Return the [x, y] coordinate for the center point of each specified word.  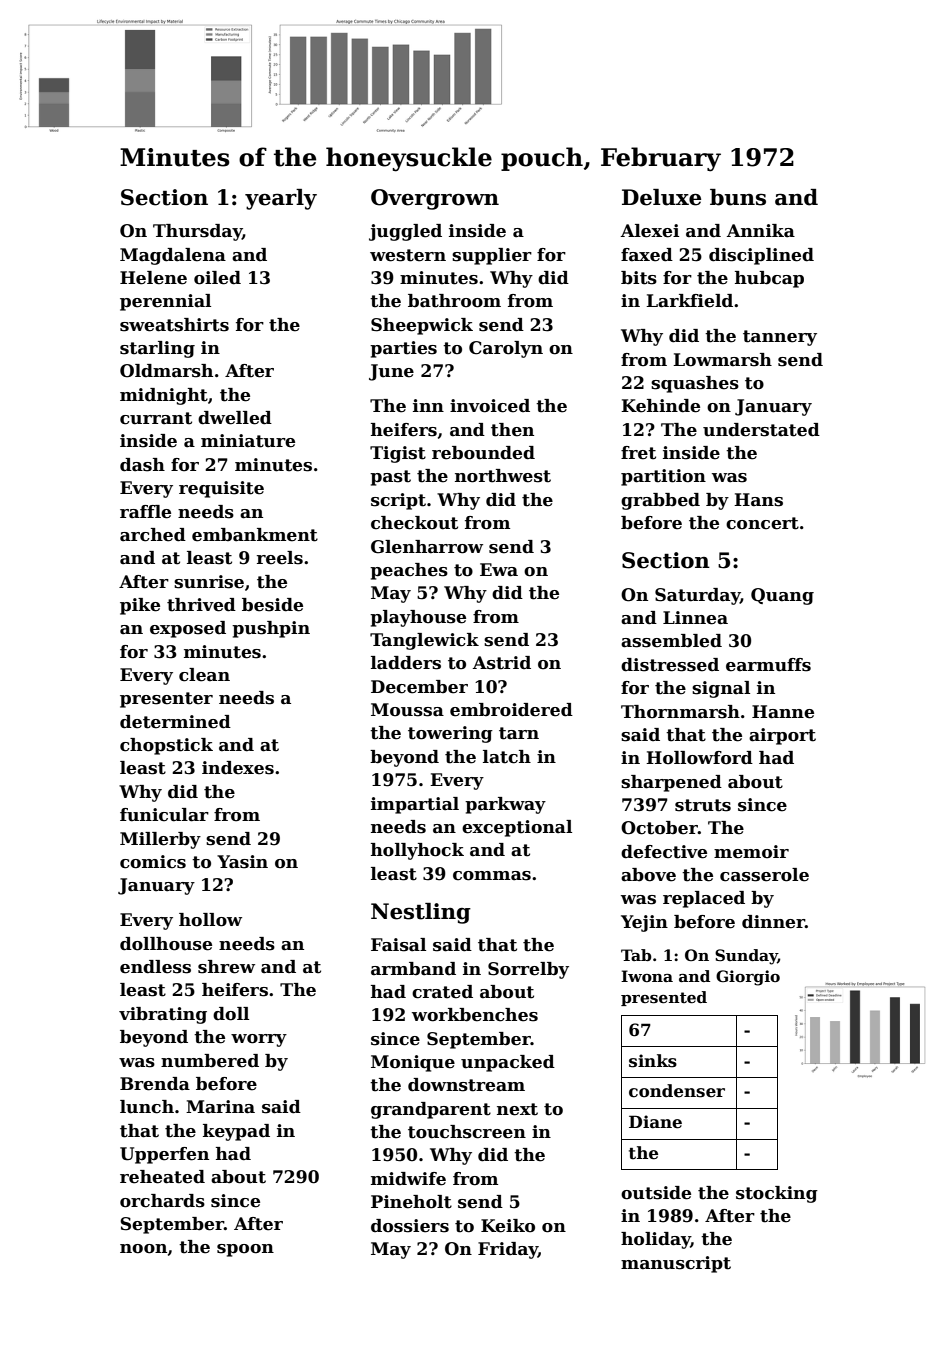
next [517, 1109]
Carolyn [506, 349]
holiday [656, 1240]
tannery [780, 338]
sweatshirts [174, 325]
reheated [162, 1177]
